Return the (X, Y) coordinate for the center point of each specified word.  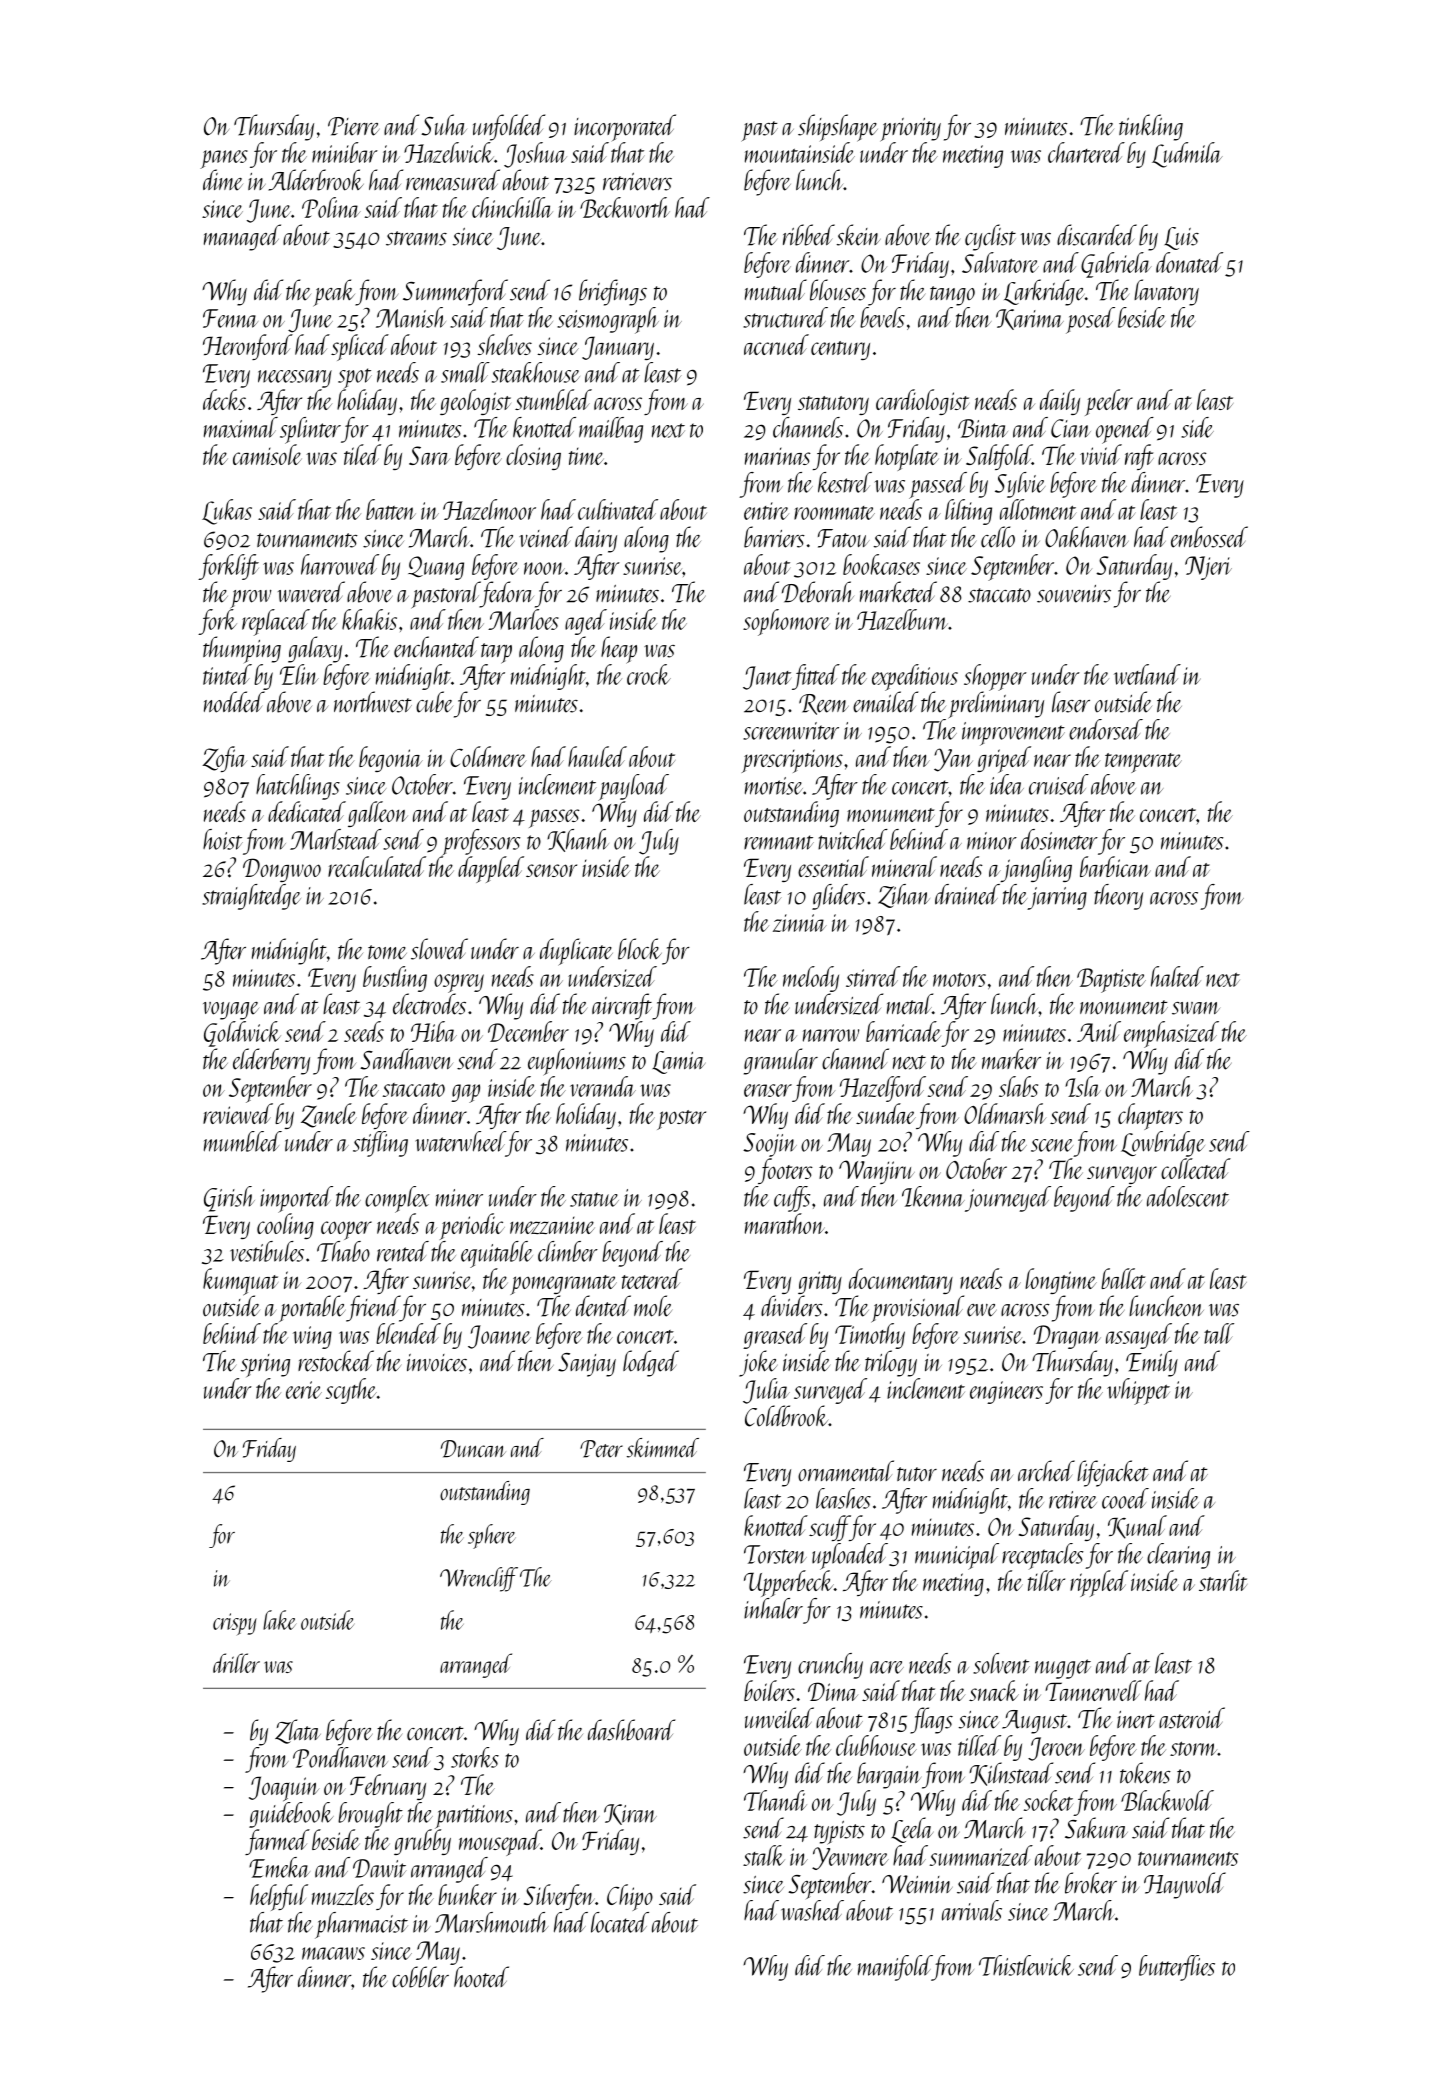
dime (223, 180)
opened (1125, 430)
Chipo (630, 1897)
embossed (1209, 537)
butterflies (1177, 1968)
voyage (231, 1011)
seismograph (608, 320)
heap (619, 650)
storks (475, 1757)
